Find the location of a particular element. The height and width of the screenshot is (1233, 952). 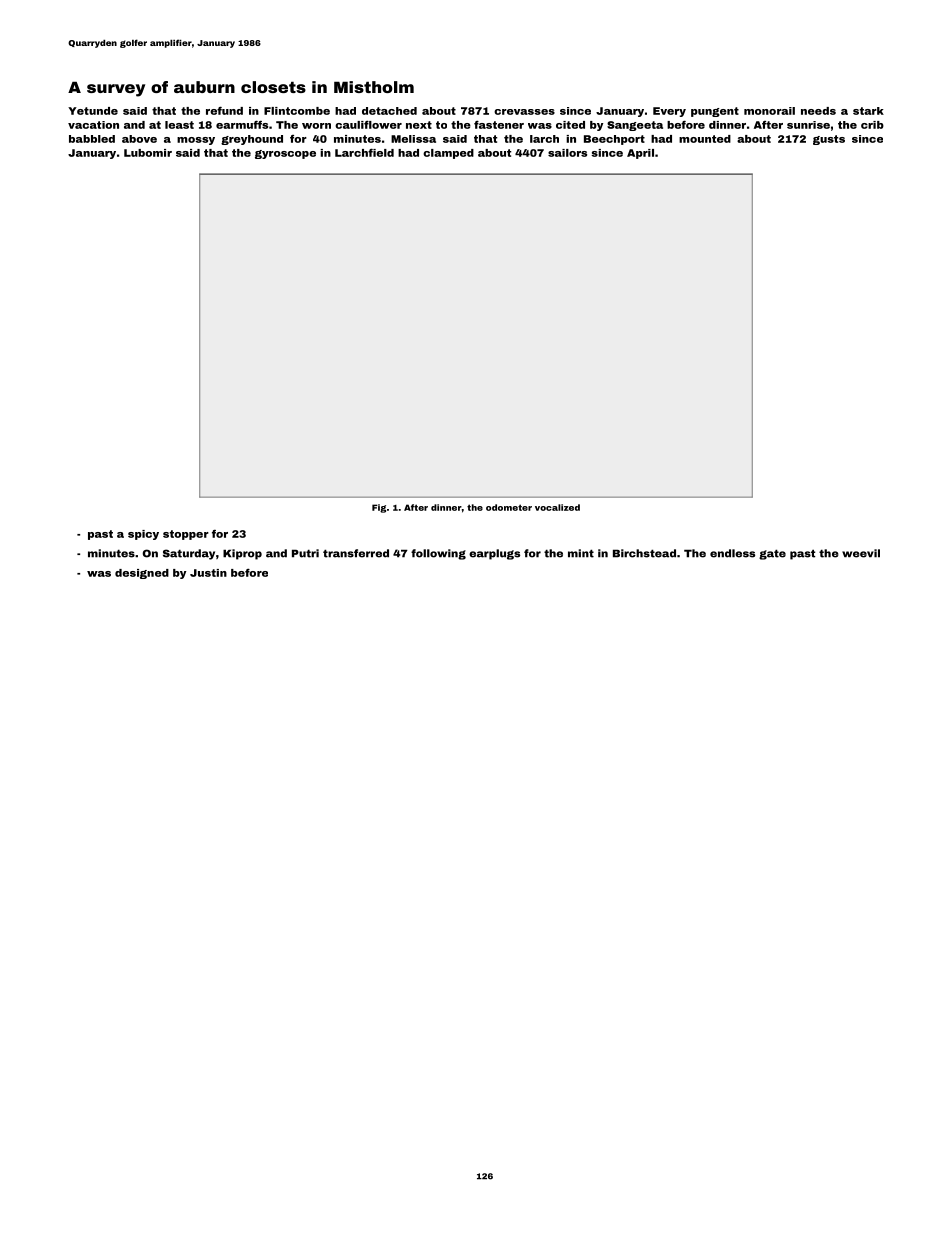

stopper is located at coordinates (186, 535).
